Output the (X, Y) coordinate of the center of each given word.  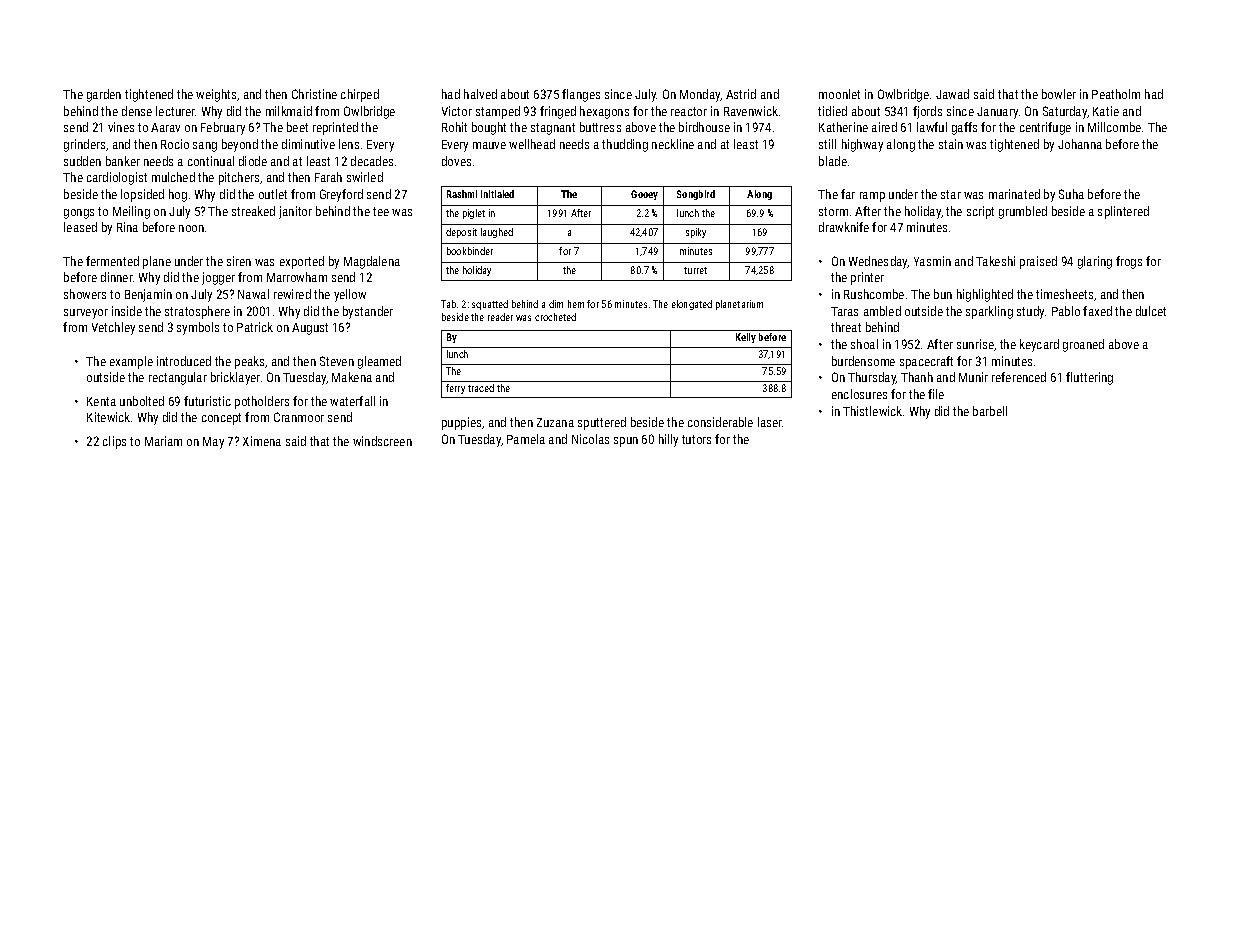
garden (104, 95)
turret (695, 270)
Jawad (952, 94)
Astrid (741, 94)
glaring (1095, 262)
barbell (990, 411)
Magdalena (372, 262)
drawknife (844, 227)
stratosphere (197, 312)
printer (867, 278)
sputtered (602, 423)
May (213, 443)
